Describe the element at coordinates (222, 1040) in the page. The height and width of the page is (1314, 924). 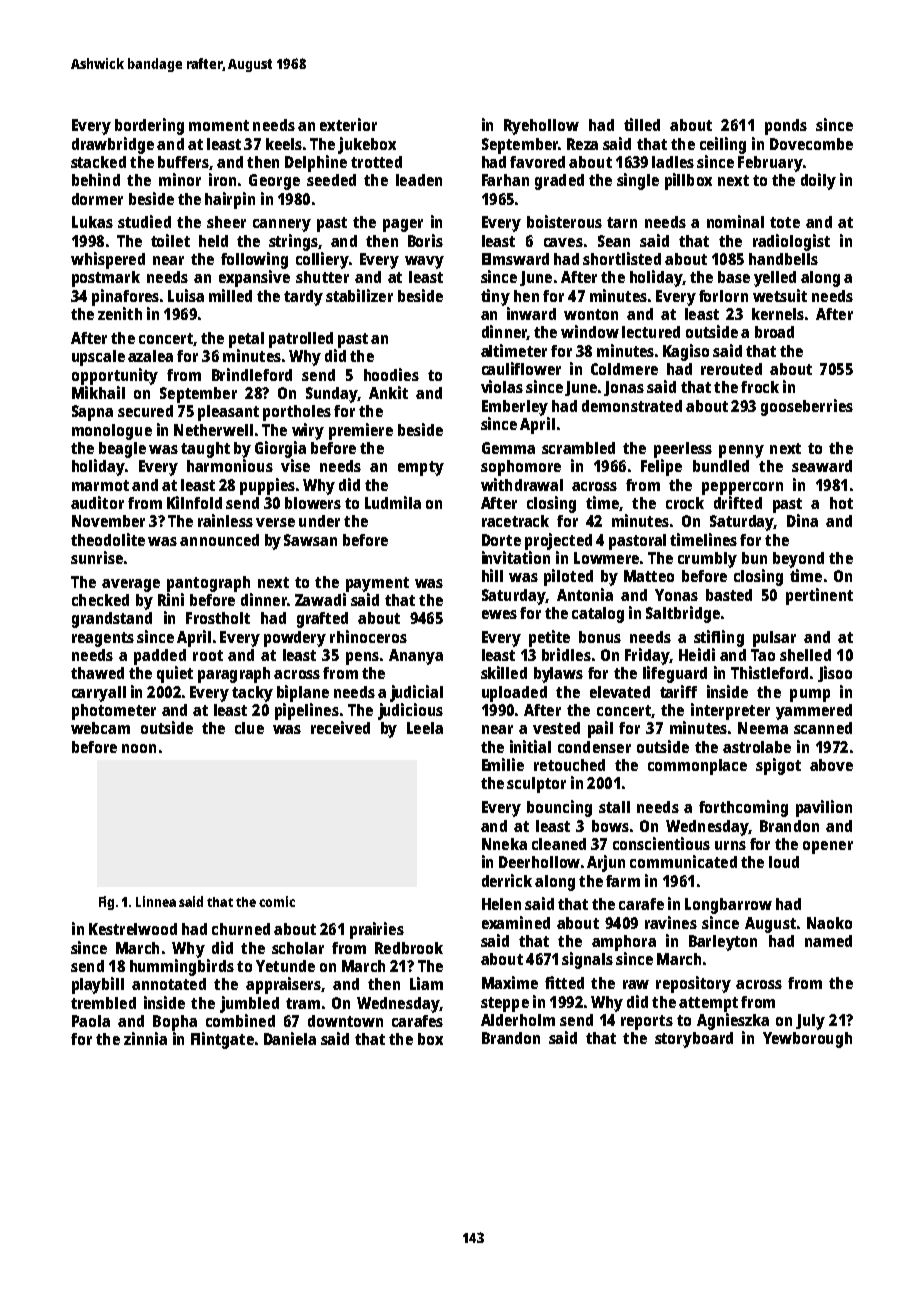
I see `Flintgate` at that location.
